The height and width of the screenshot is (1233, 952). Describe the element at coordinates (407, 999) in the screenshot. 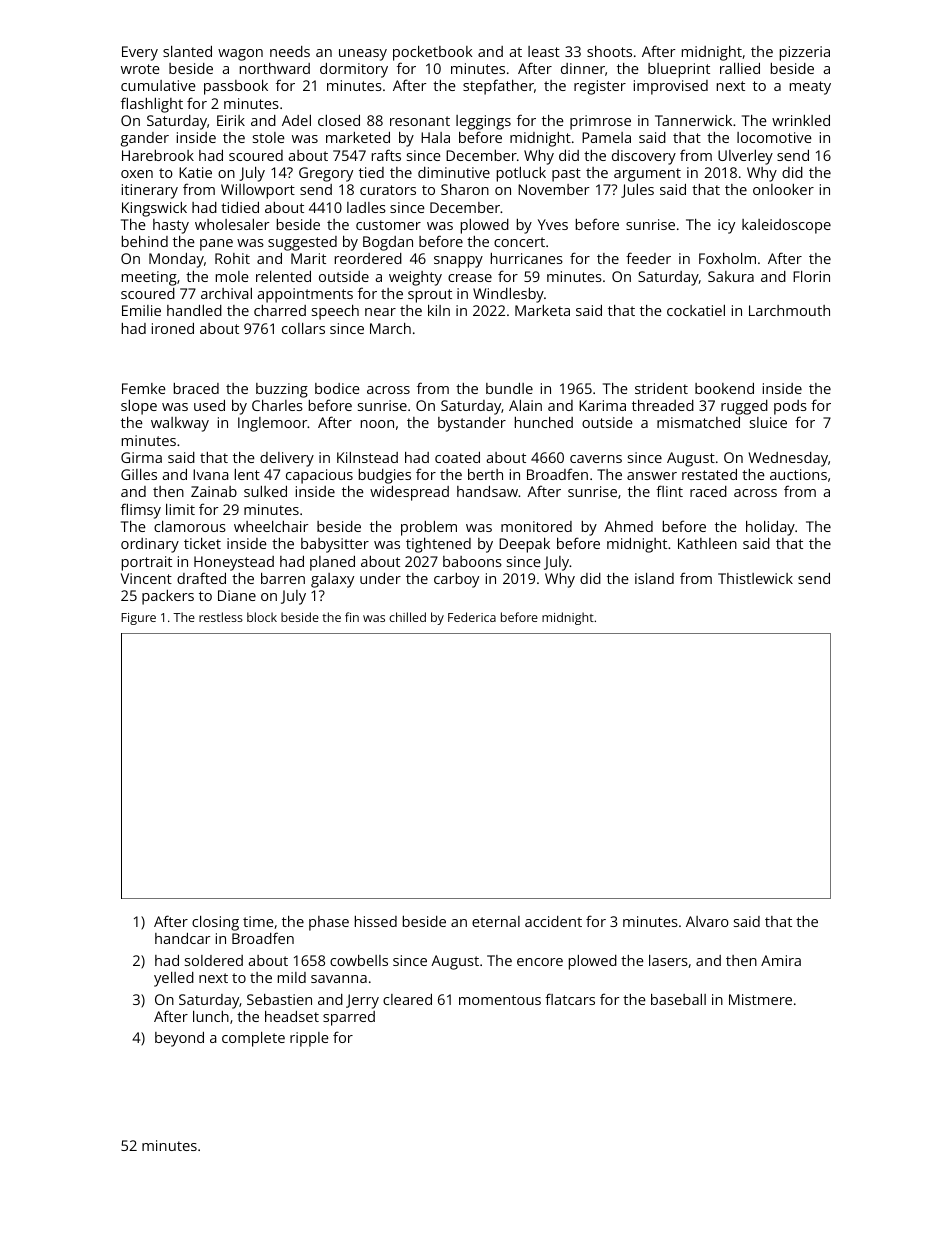

I see `cleared` at that location.
